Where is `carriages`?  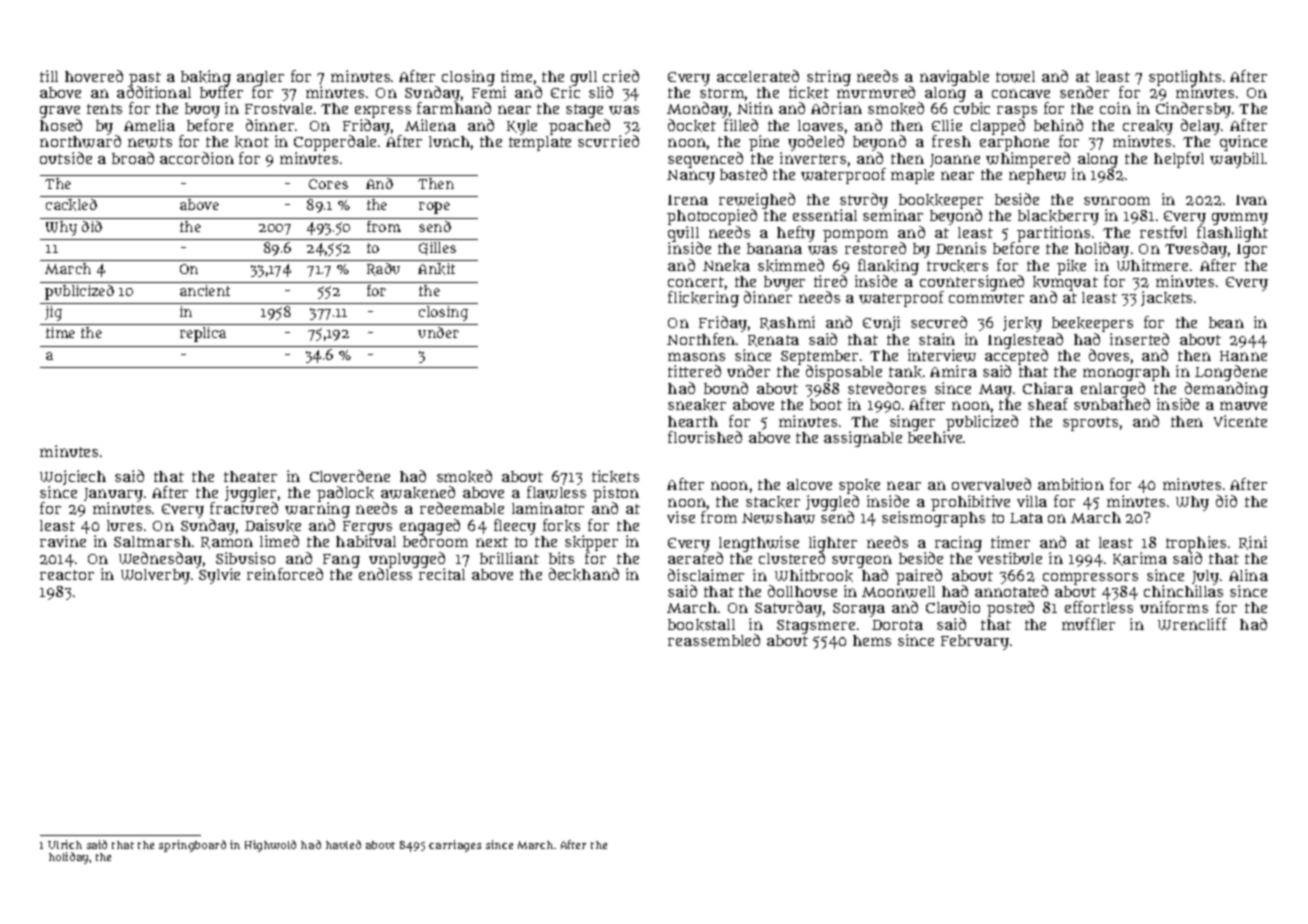
carriages is located at coordinates (455, 846).
